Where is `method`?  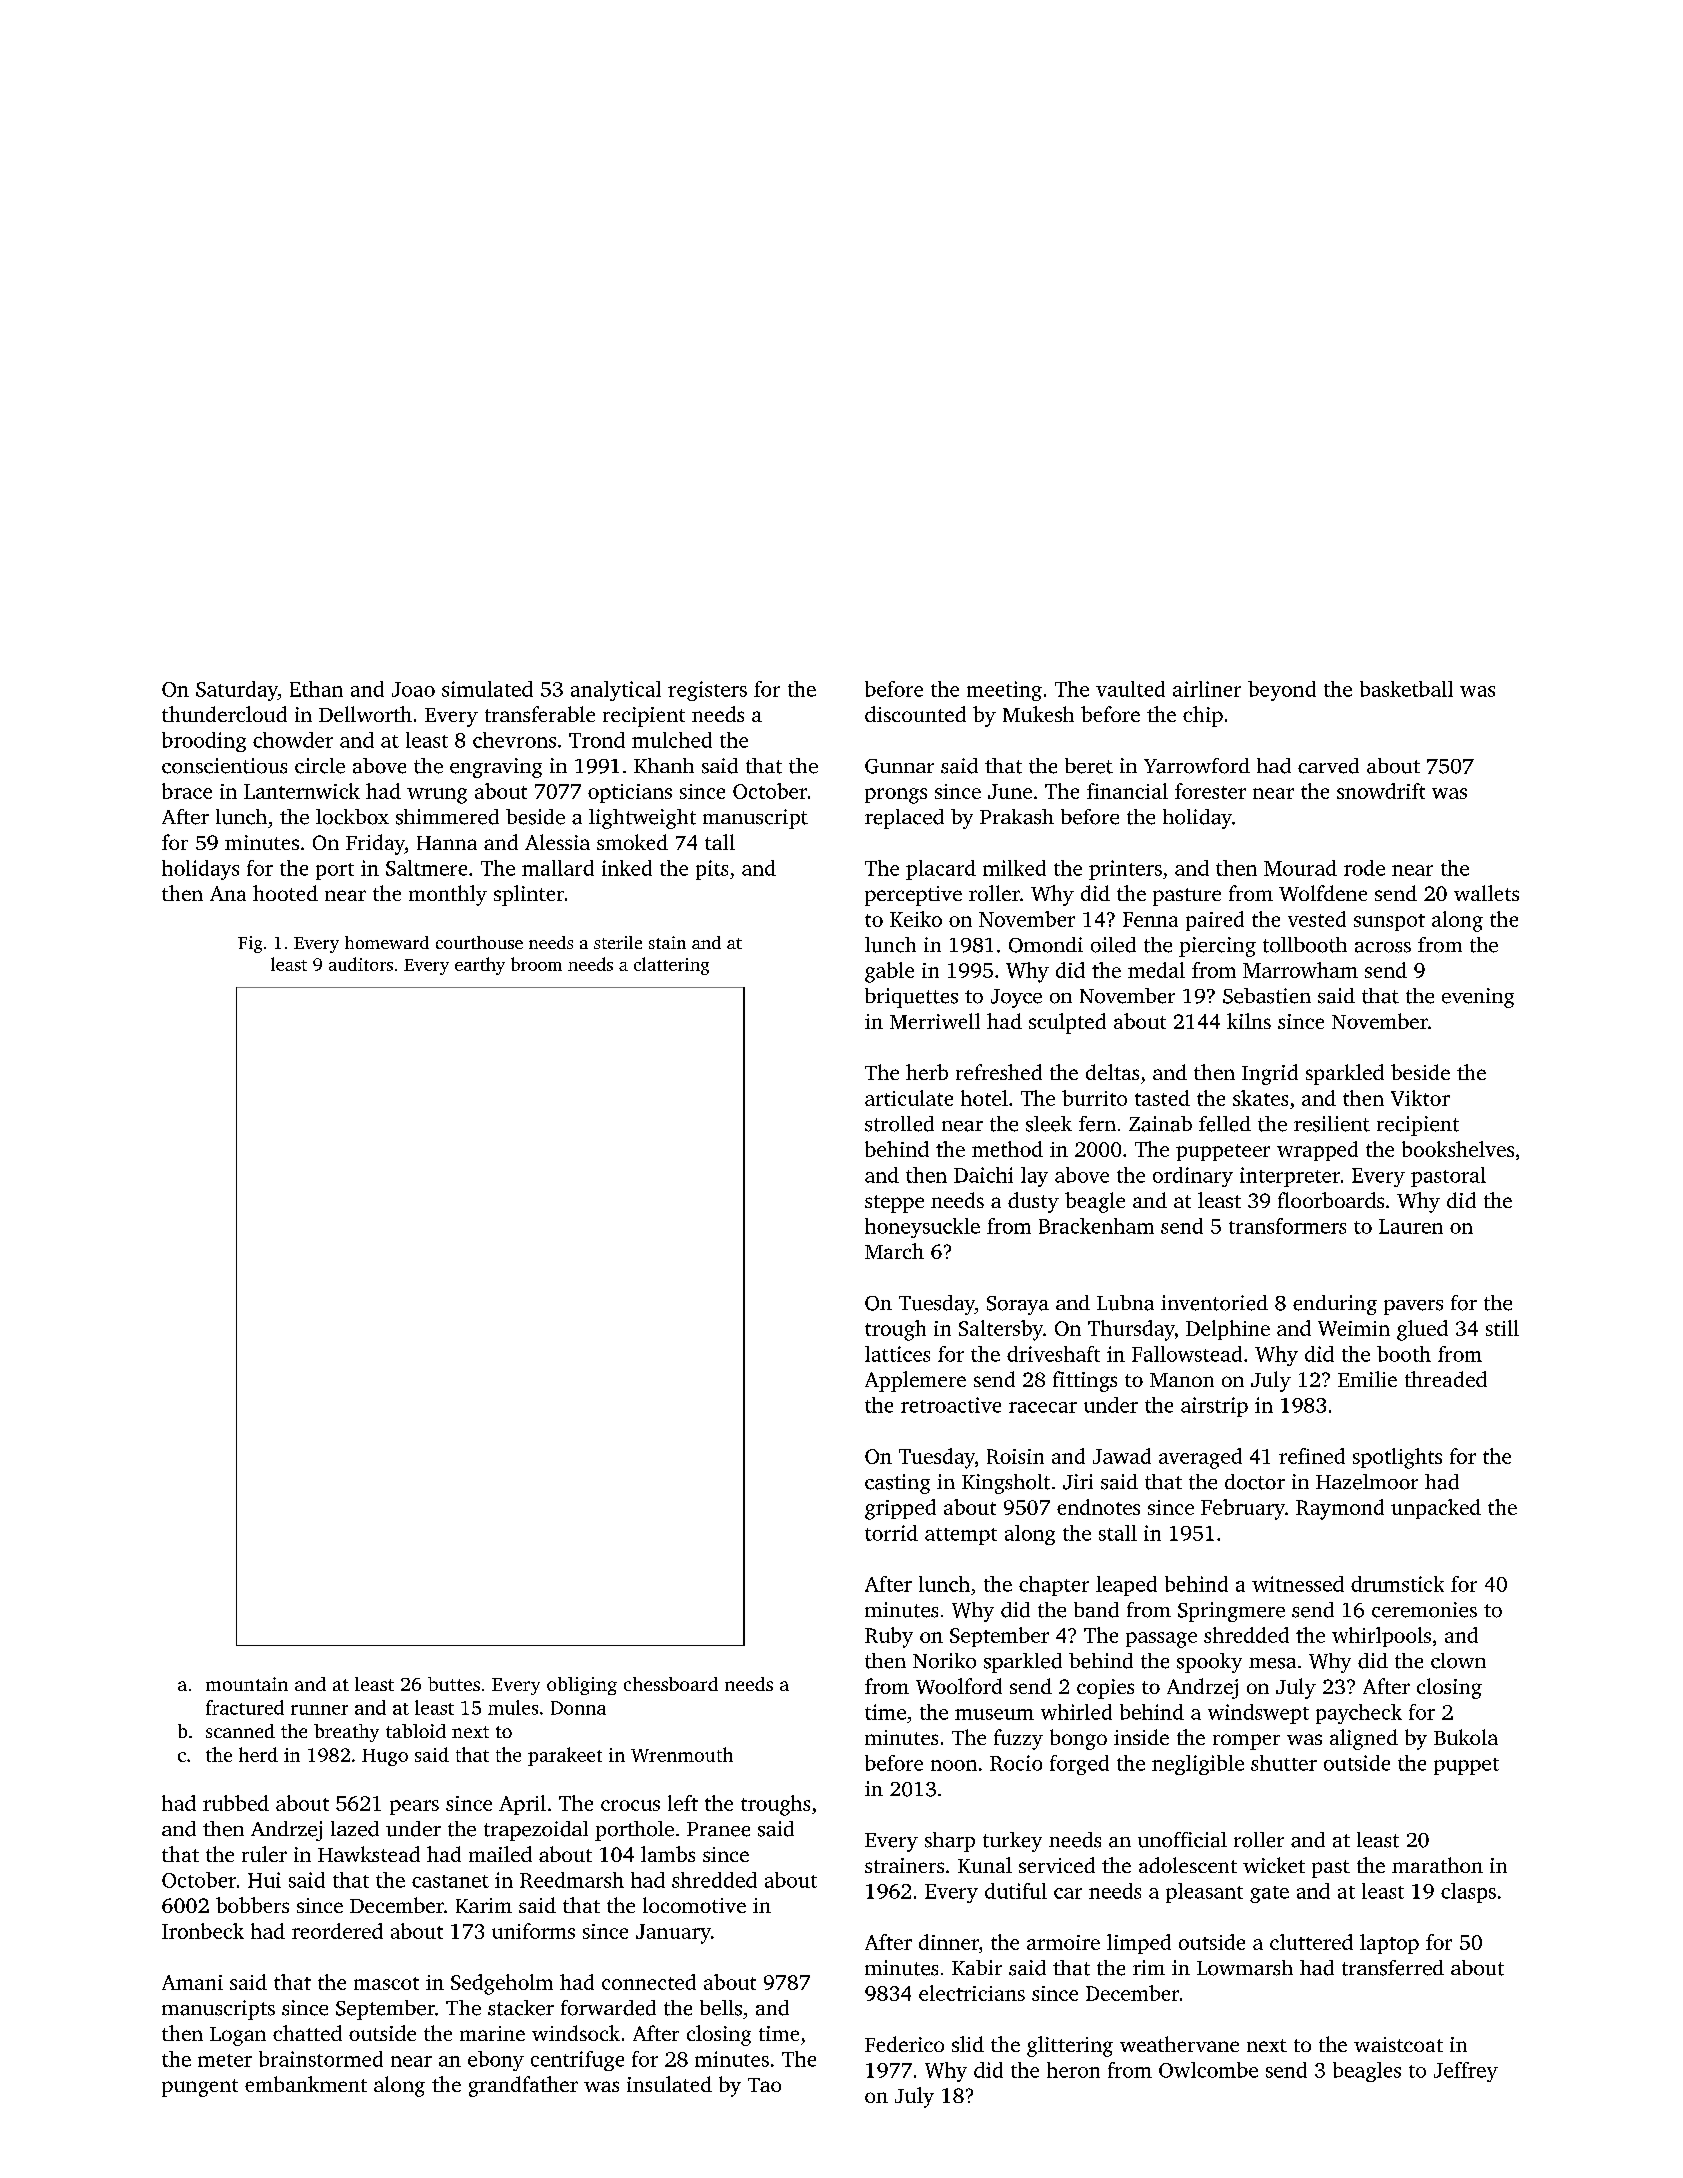
method is located at coordinates (1007, 1149).
